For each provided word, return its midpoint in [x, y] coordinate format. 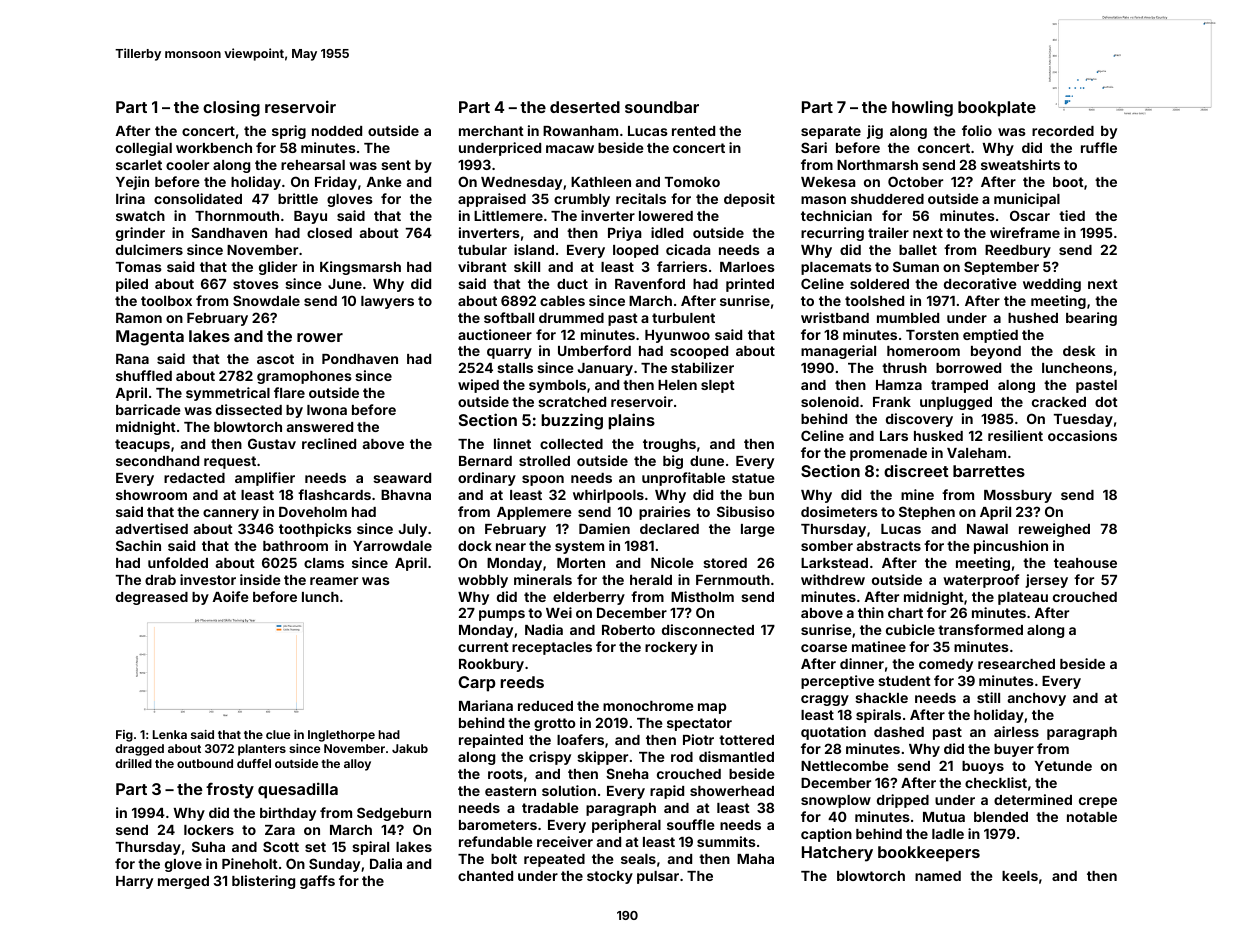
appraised [492, 200]
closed [329, 233]
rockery [671, 648]
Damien [604, 528]
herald [651, 580]
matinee [879, 646]
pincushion [1011, 547]
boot [1068, 182]
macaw [570, 149]
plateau [1023, 598]
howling [922, 108]
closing [231, 108]
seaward [402, 478]
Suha [208, 846]
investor [208, 579]
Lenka [170, 734]
